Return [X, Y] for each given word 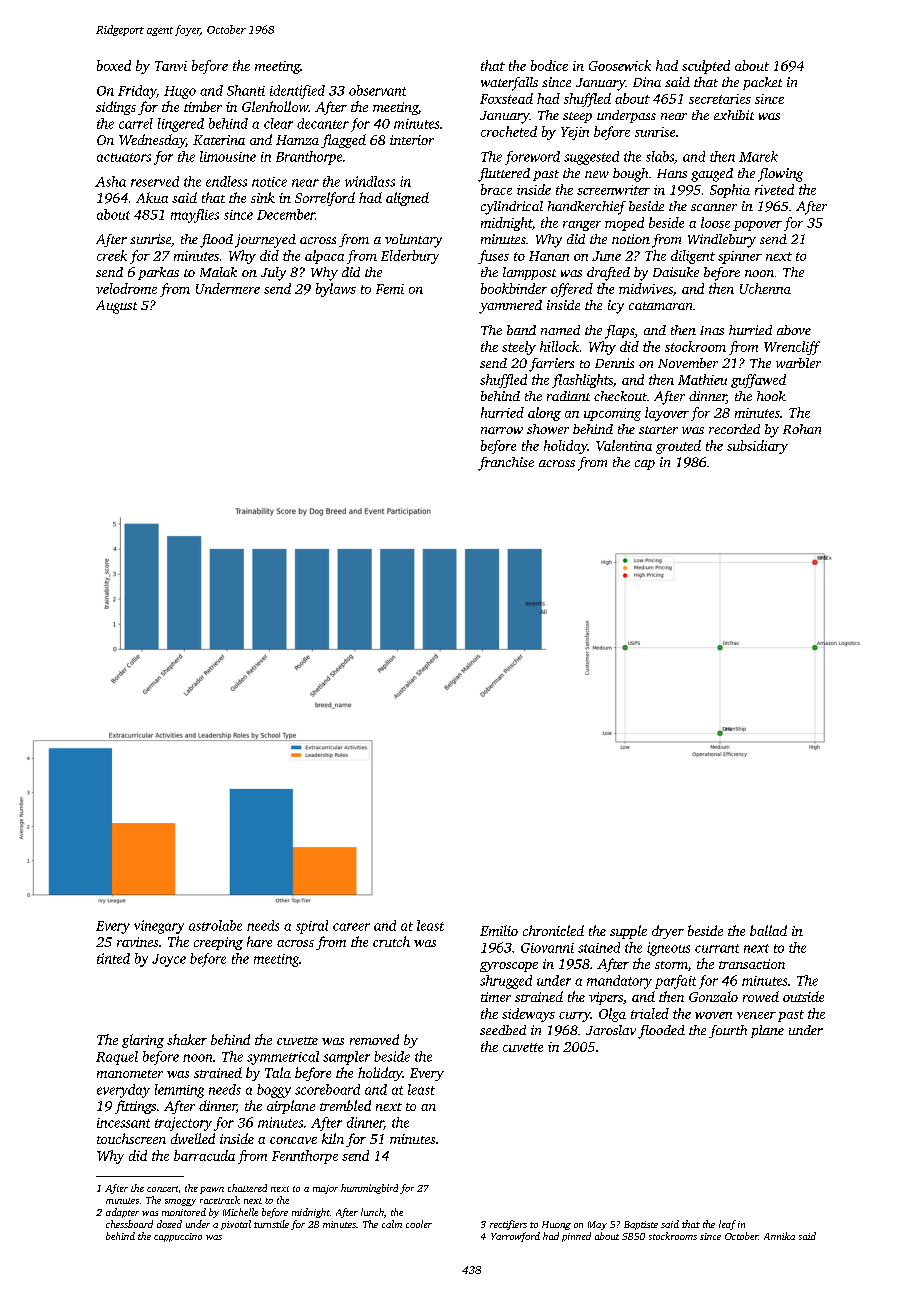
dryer [668, 932]
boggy [274, 1091]
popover [757, 226]
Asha [110, 181]
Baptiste [641, 1225]
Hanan [549, 256]
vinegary [159, 927]
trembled [345, 1105]
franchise [506, 464]
